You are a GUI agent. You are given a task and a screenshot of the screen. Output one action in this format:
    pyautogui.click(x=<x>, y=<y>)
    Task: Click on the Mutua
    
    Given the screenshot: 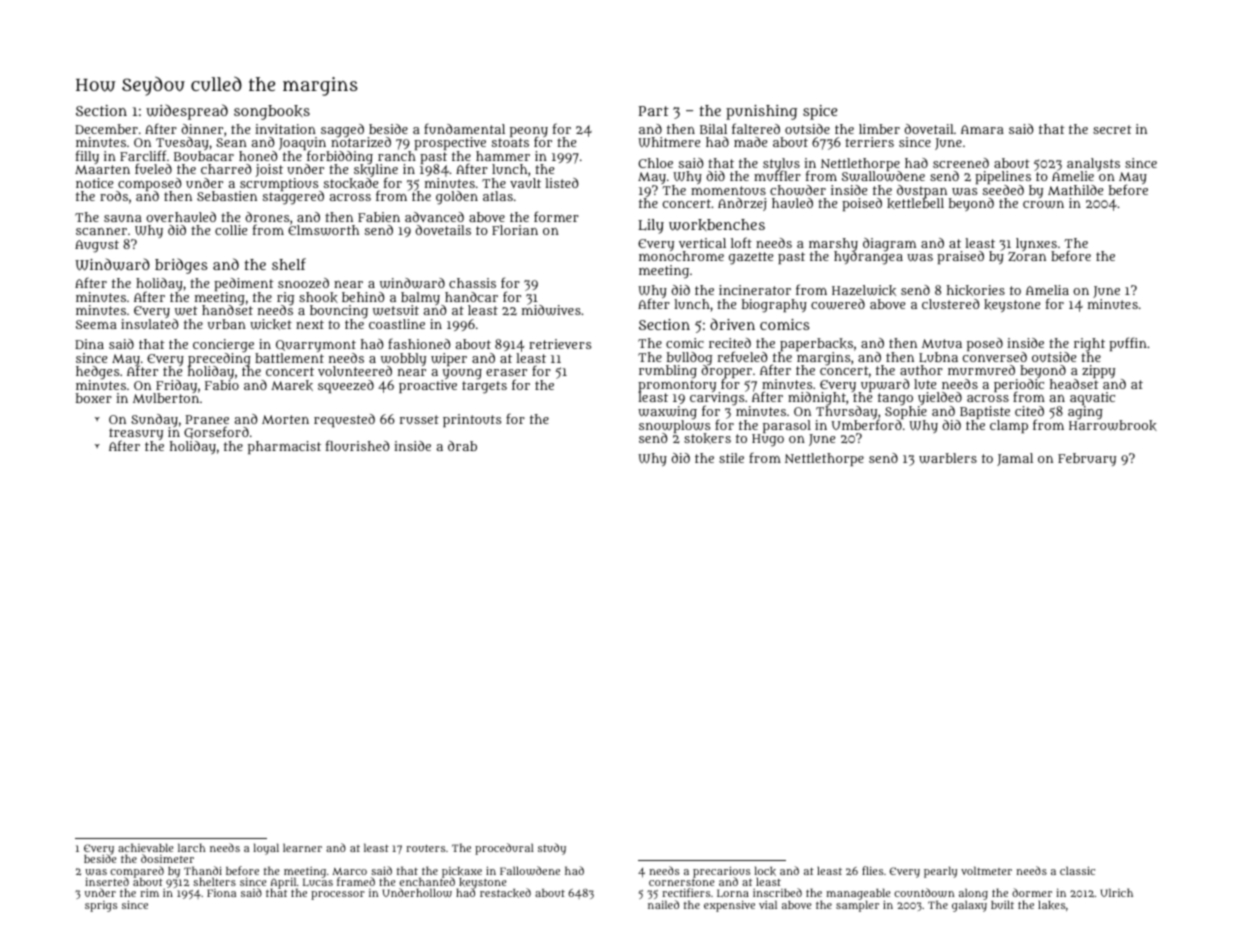 What is the action you would take?
    pyautogui.click(x=942, y=343)
